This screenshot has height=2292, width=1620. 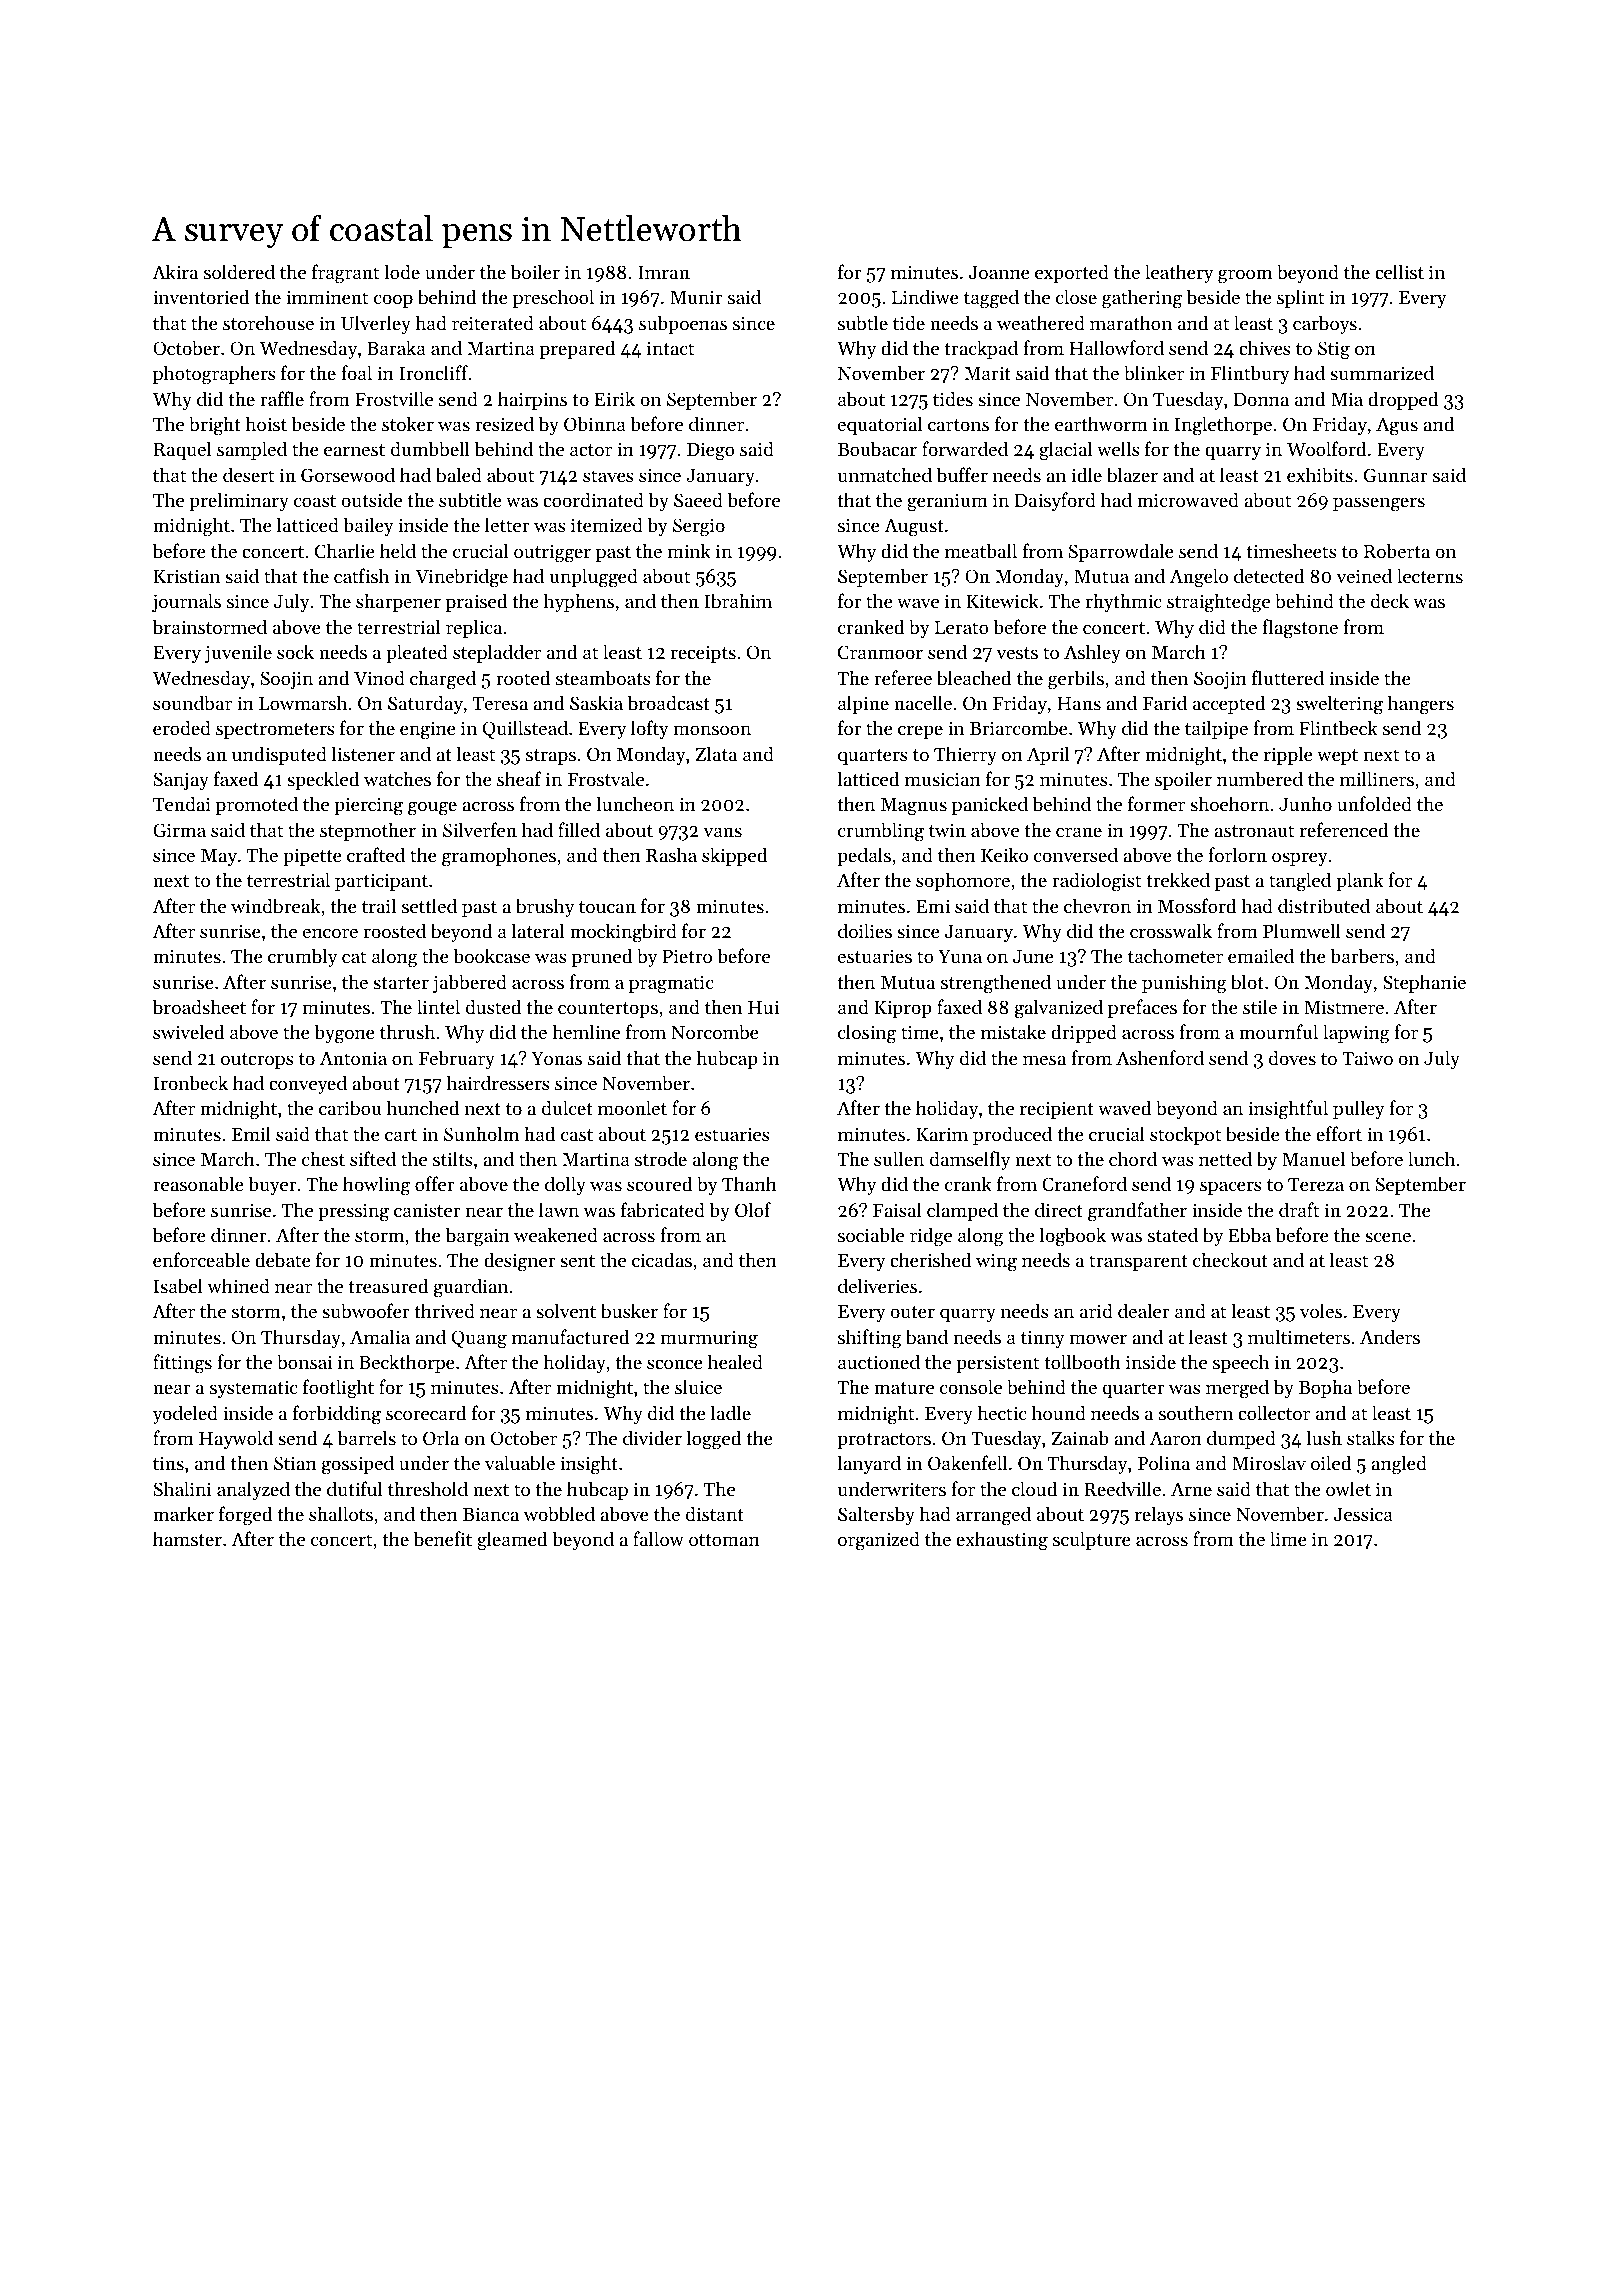 I want to click on leathery, so click(x=1179, y=273).
